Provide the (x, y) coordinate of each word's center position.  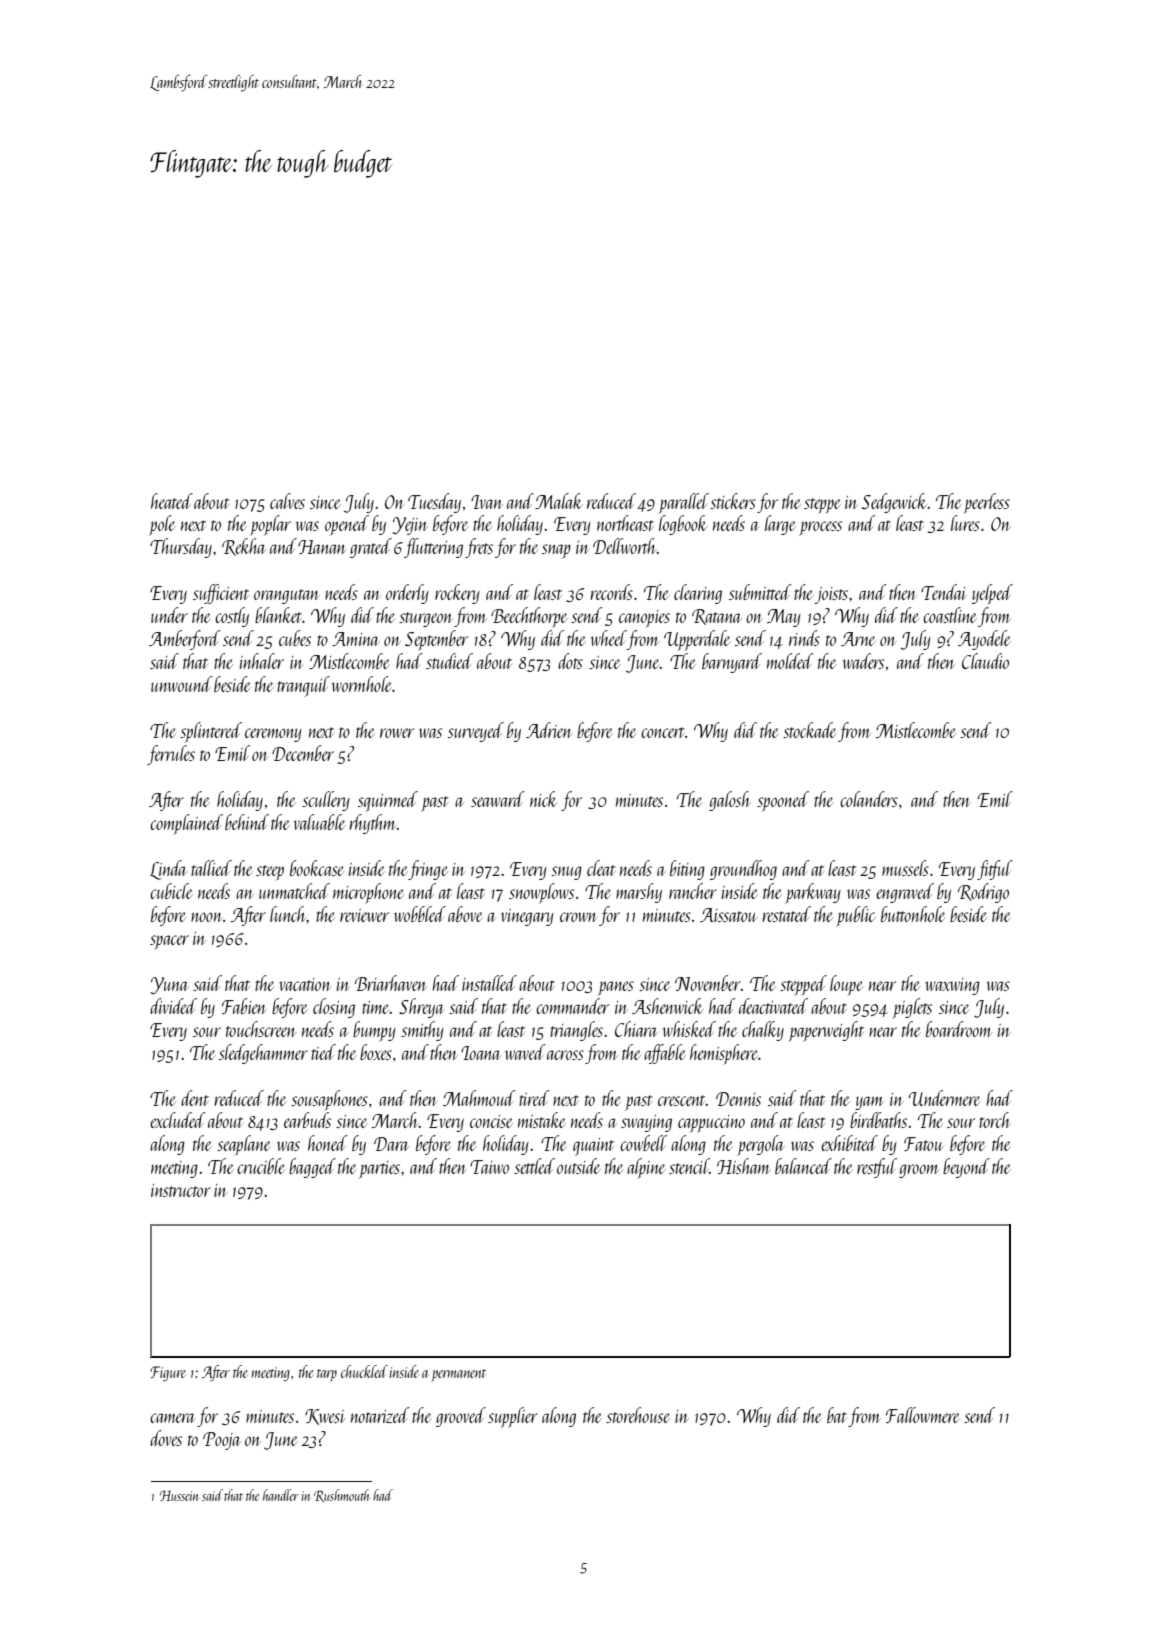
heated (172, 501)
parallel (683, 503)
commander (572, 1006)
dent (195, 1098)
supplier (513, 1417)
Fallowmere (923, 1415)
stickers (733, 501)
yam (869, 1103)
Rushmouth (341, 1495)
